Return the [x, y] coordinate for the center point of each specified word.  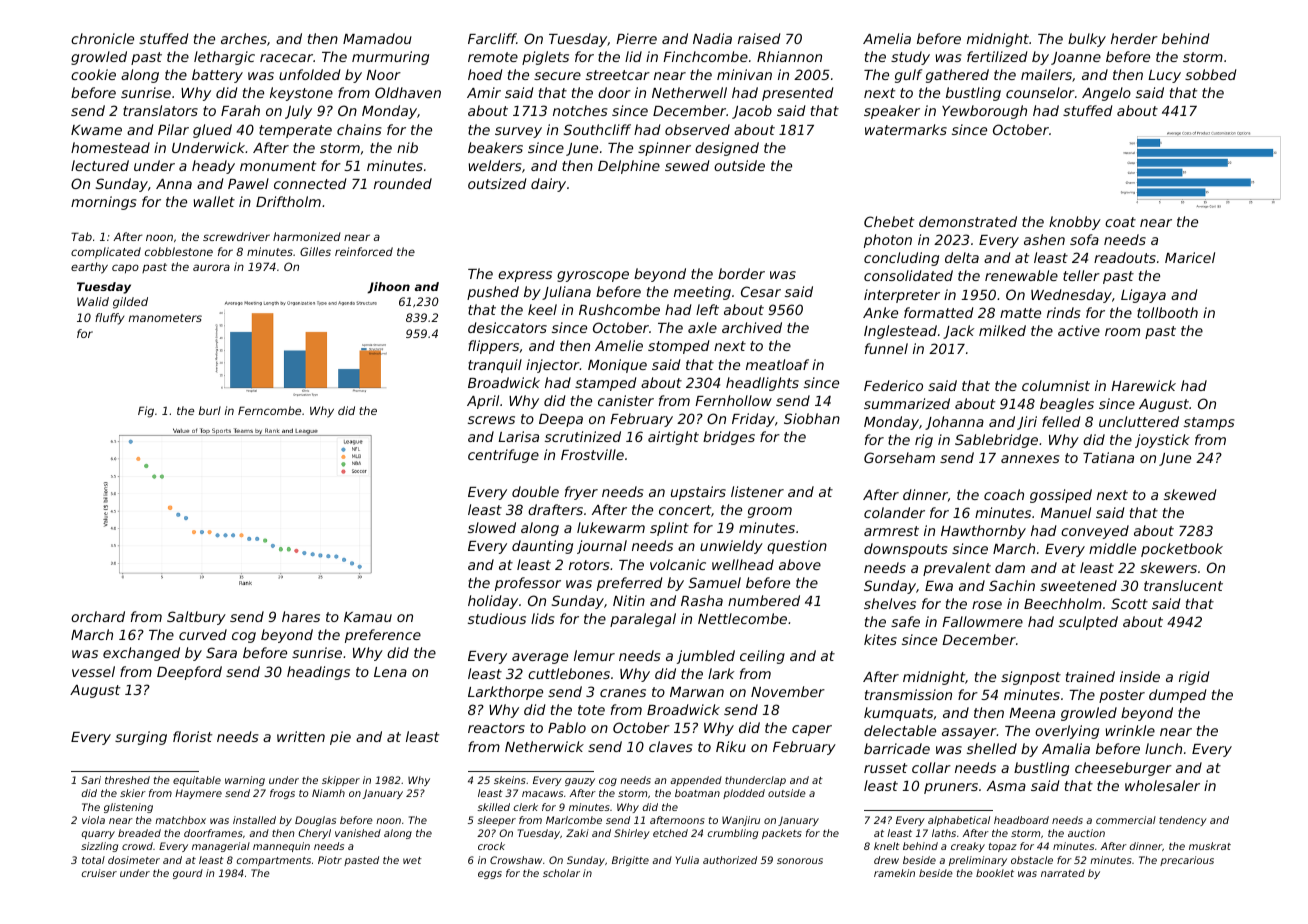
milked [1002, 330]
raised [759, 38]
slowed [492, 527]
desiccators [507, 327]
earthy [89, 268]
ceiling [762, 657]
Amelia [887, 38]
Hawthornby [983, 532]
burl [210, 410]
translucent [1183, 585]
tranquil [495, 366]
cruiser [99, 873]
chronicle [102, 38]
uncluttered [1139, 421]
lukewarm [611, 527]
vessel [93, 671]
